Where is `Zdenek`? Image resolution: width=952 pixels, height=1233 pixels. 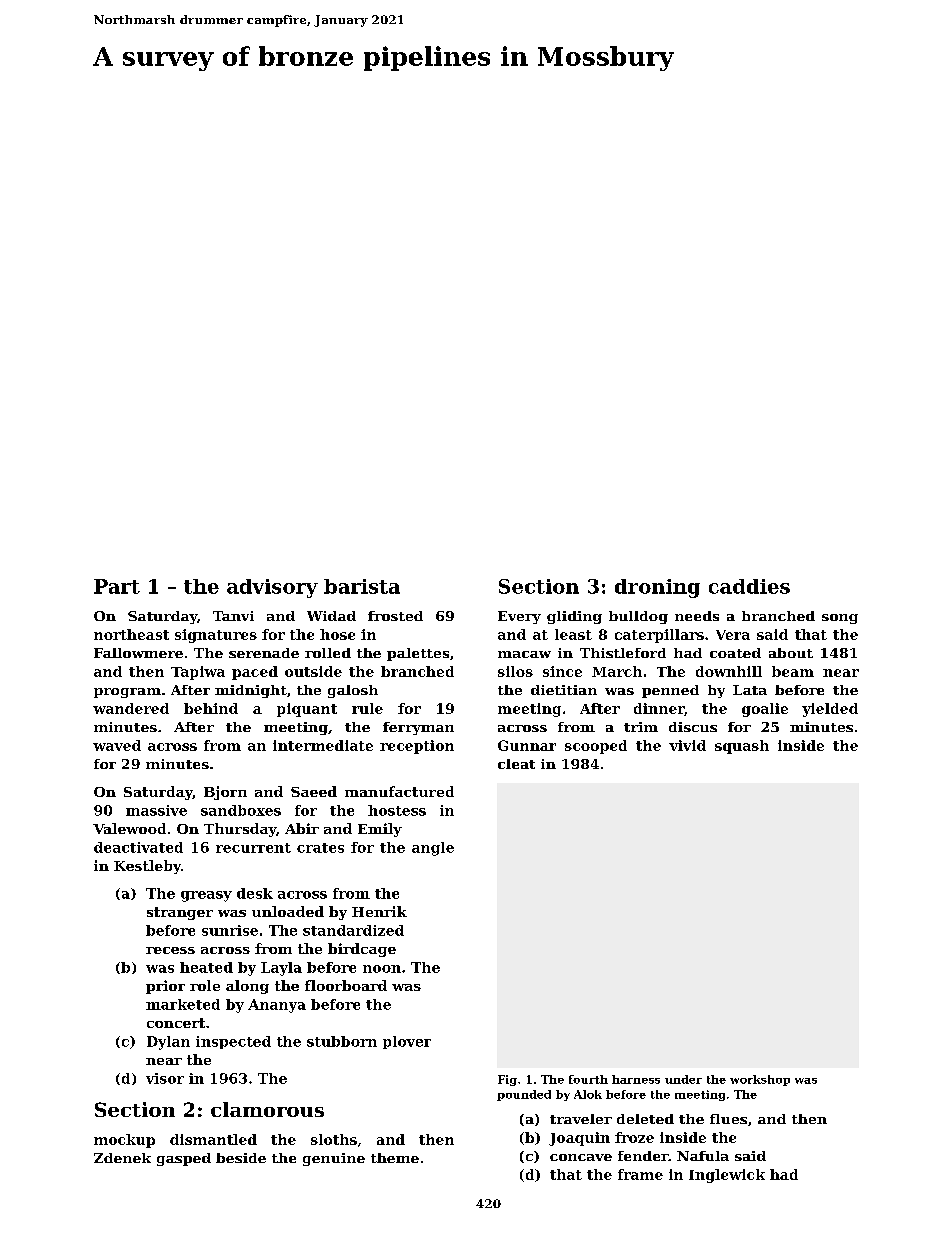
Zdenek is located at coordinates (122, 1158).
